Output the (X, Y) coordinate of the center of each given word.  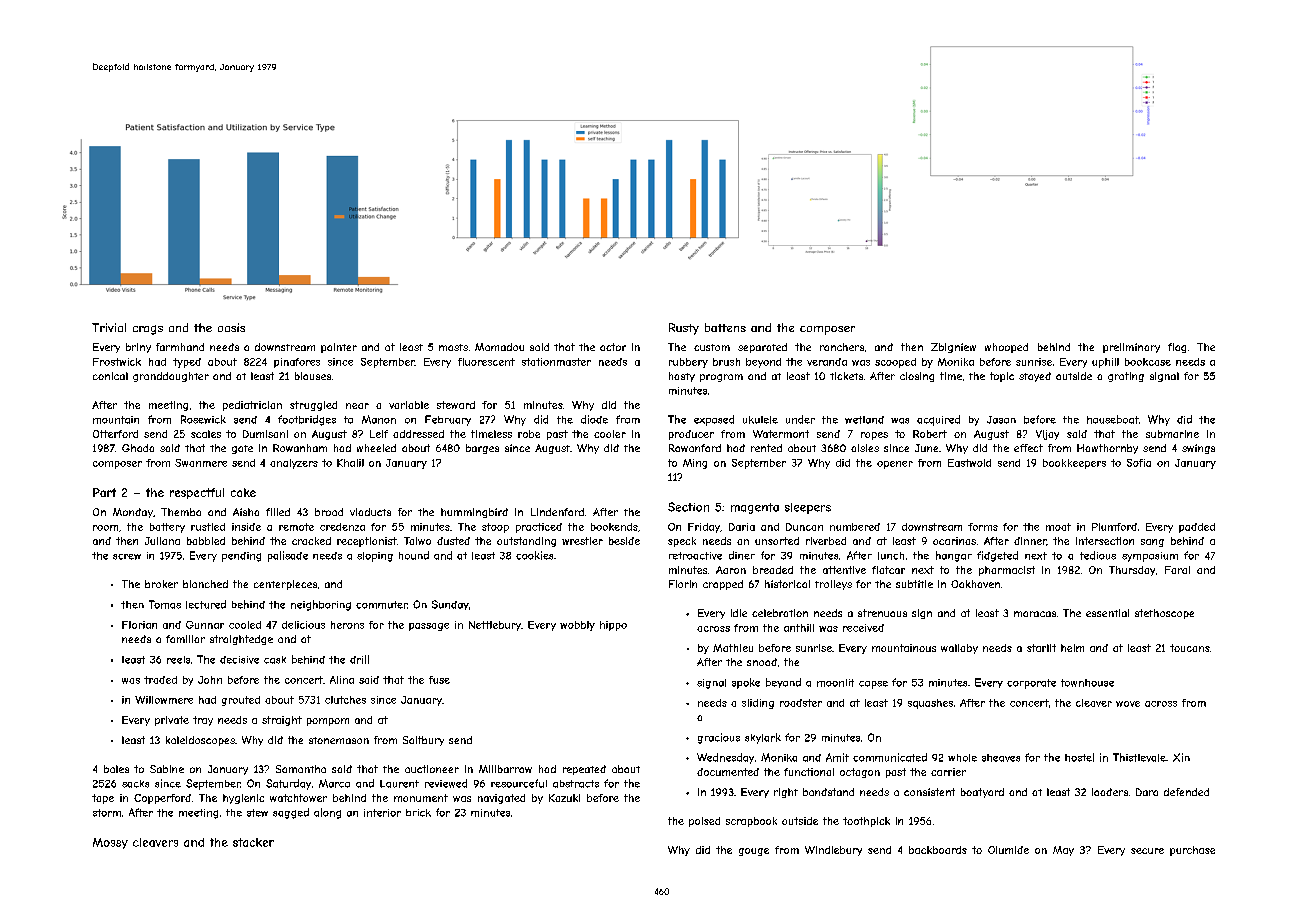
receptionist (367, 542)
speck (682, 542)
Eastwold (969, 463)
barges (482, 449)
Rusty (684, 329)
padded (1197, 528)
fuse (439, 680)
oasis (231, 327)
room (105, 528)
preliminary (1131, 348)
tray (203, 721)
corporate (1031, 684)
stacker (253, 842)
